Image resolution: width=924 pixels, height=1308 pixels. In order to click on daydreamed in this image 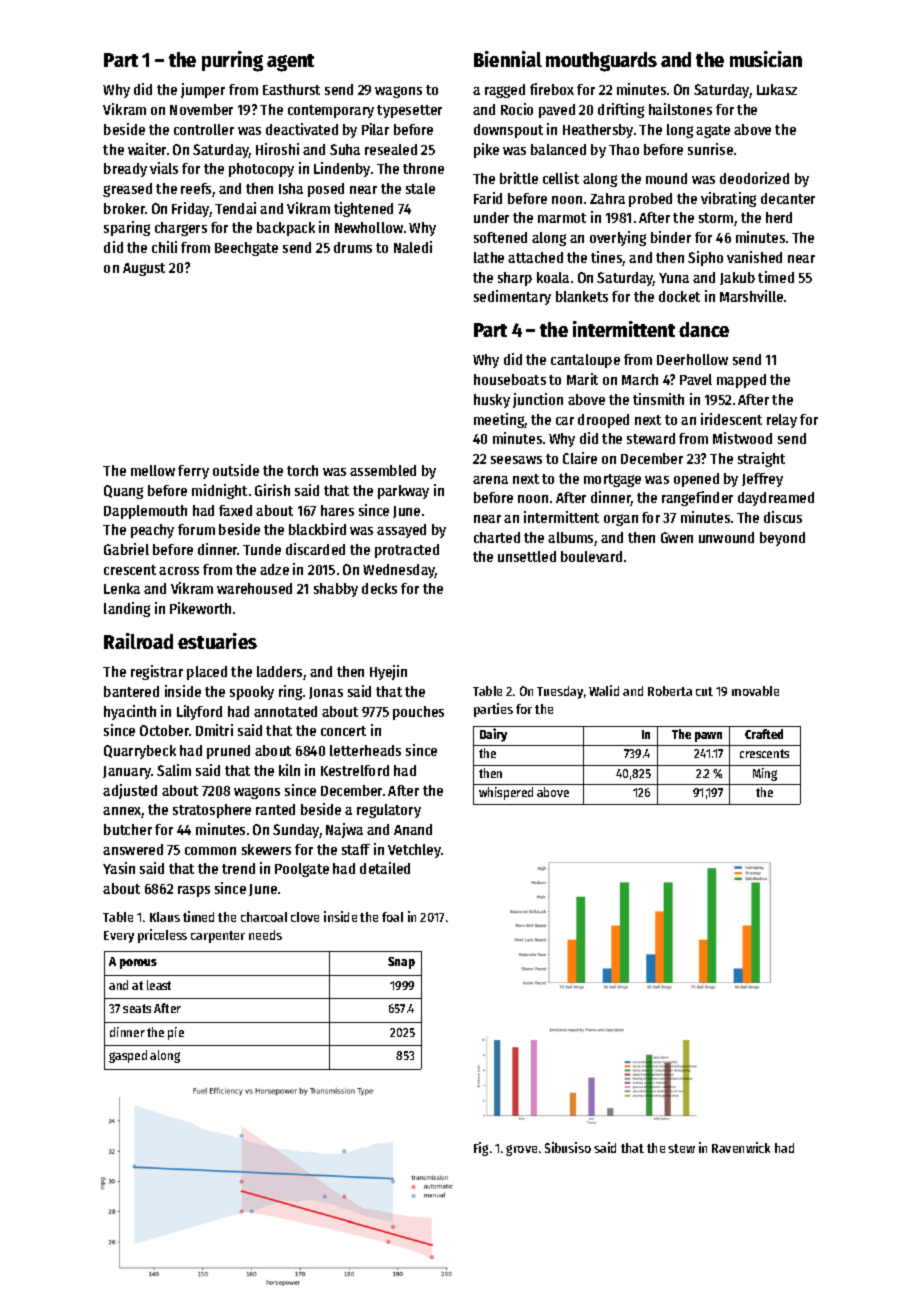, I will do `click(776, 499)`.
